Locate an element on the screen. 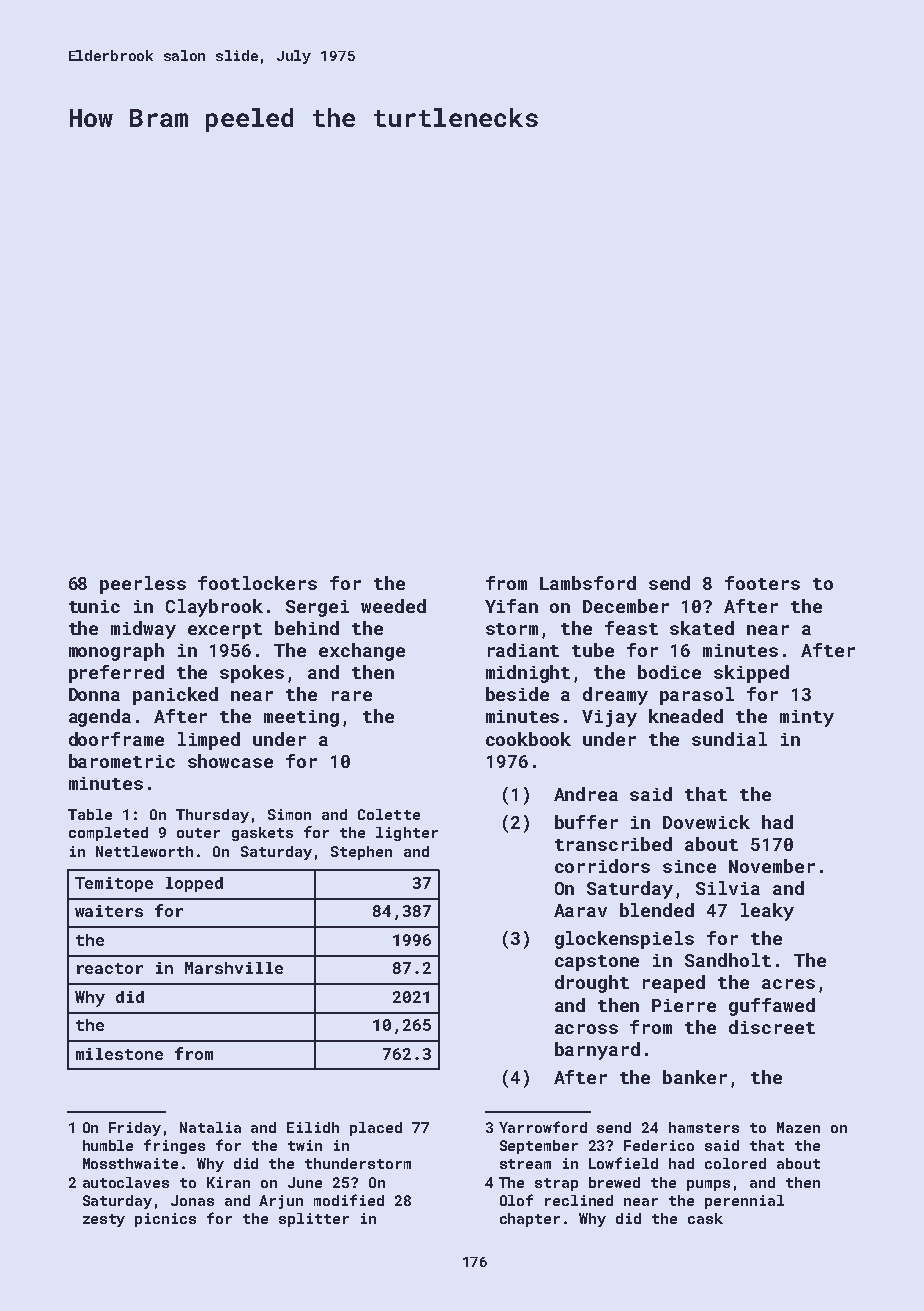 The image size is (924, 1311). footers is located at coordinates (762, 583).
